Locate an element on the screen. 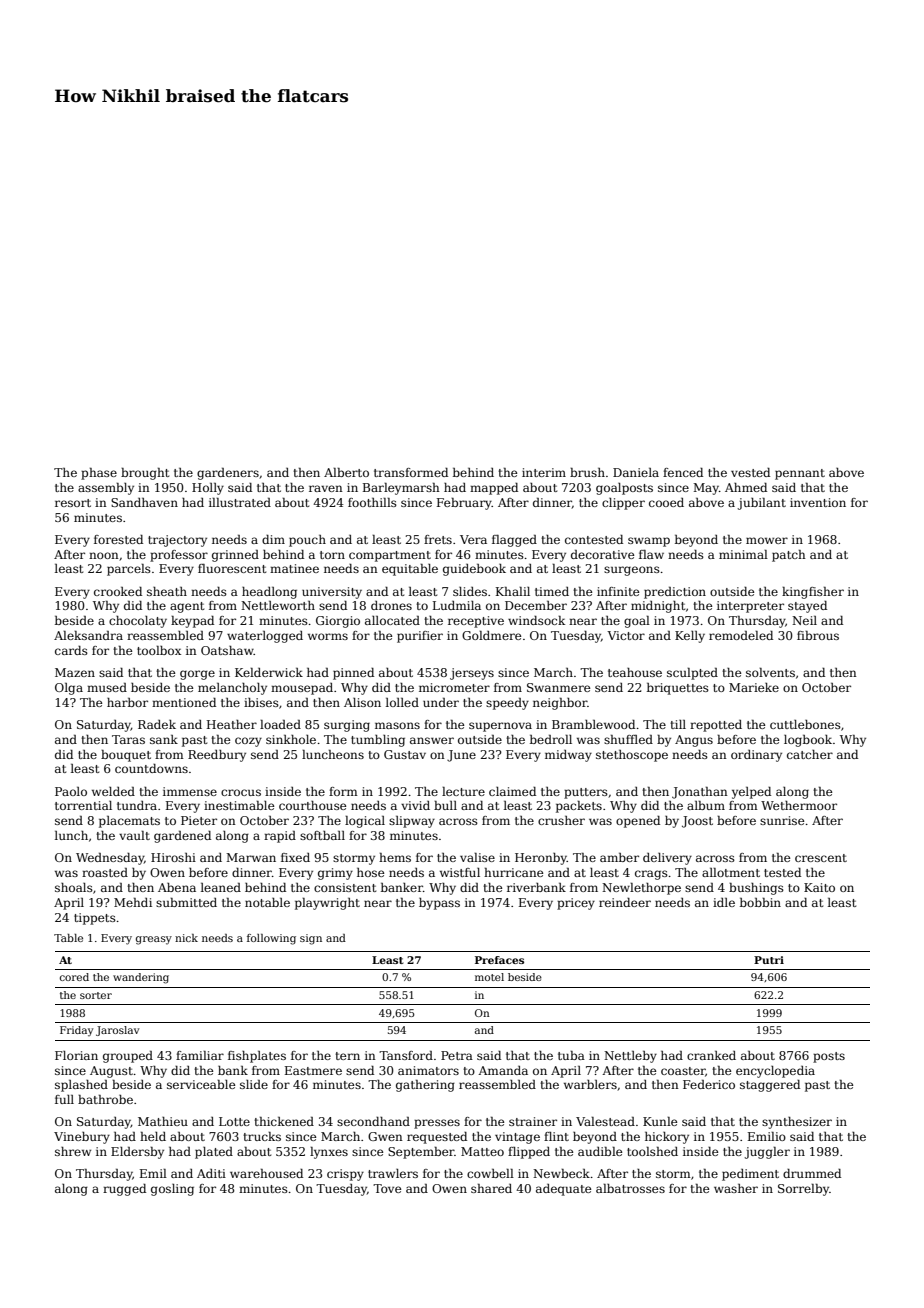  brought is located at coordinates (145, 474).
